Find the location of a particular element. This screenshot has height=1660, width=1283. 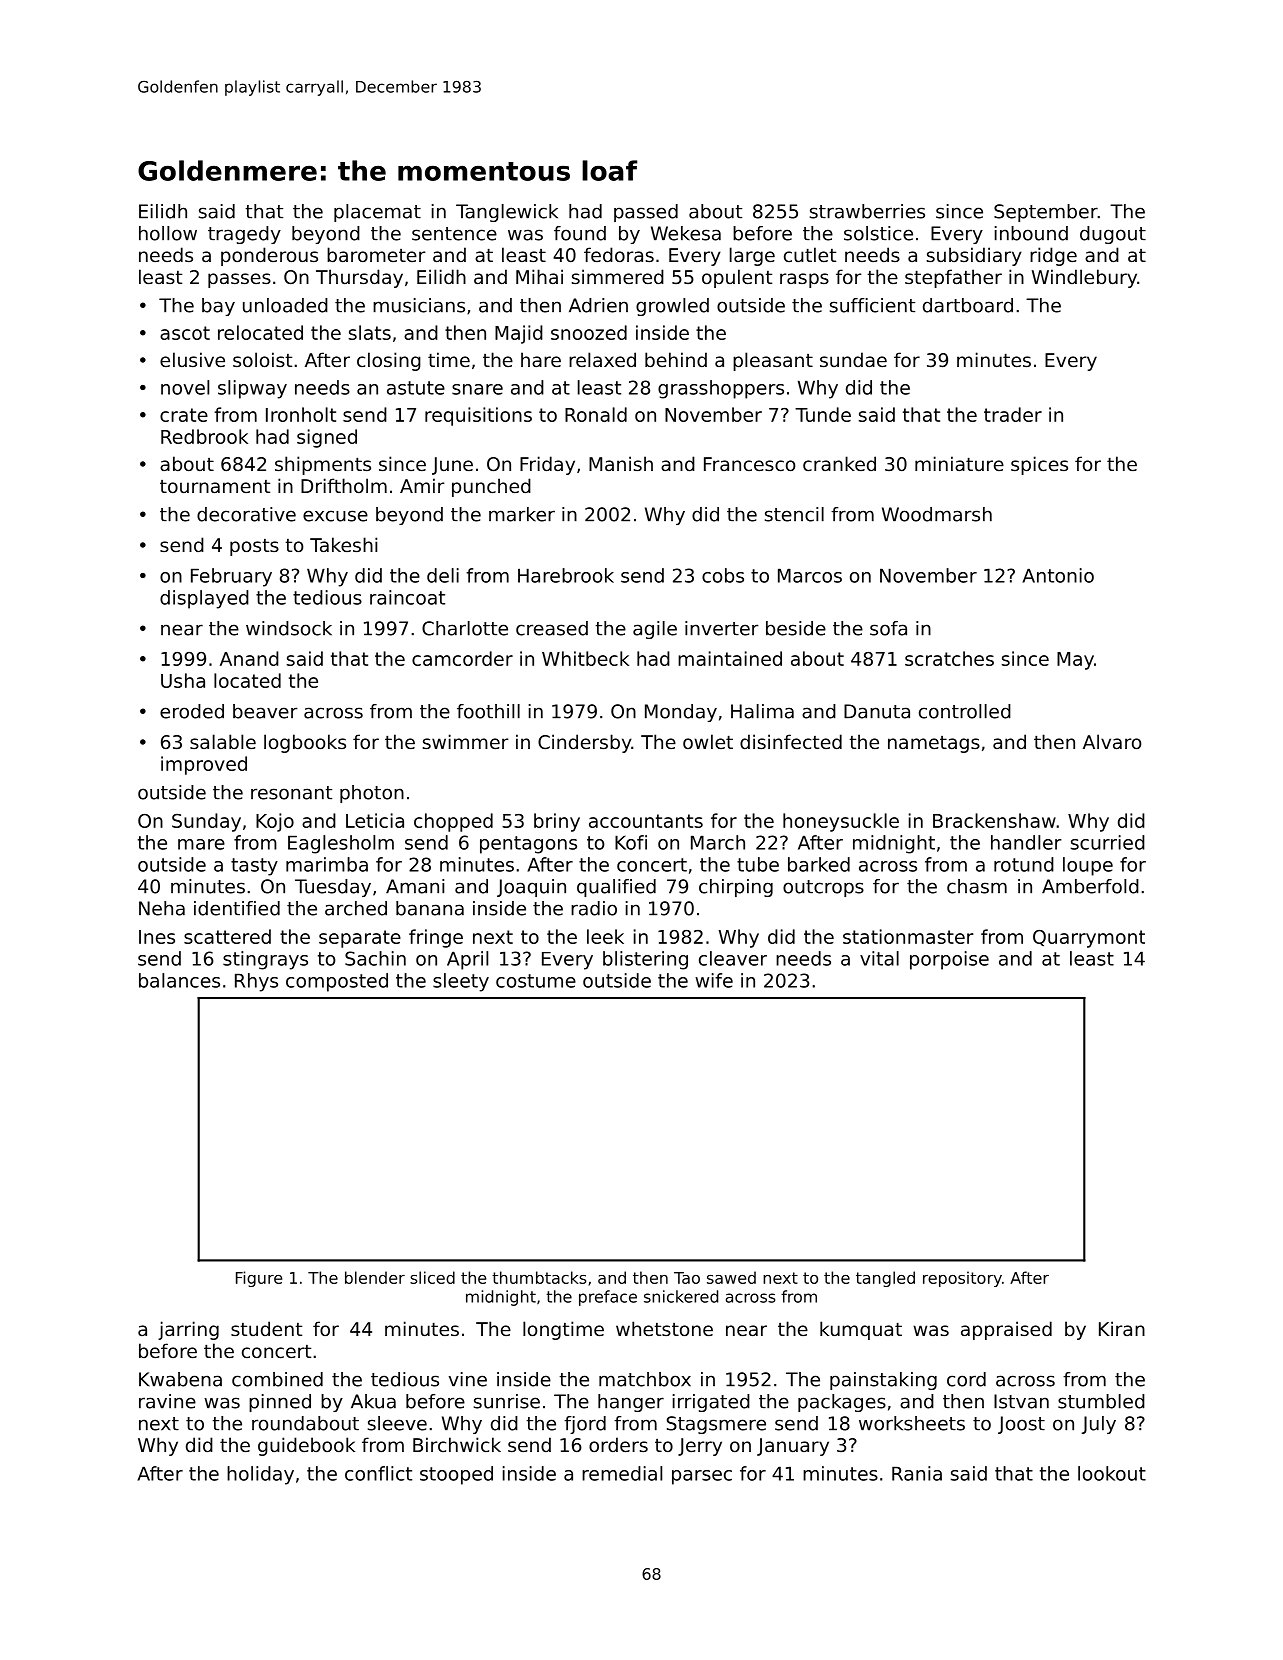

Takeshi is located at coordinates (343, 544).
